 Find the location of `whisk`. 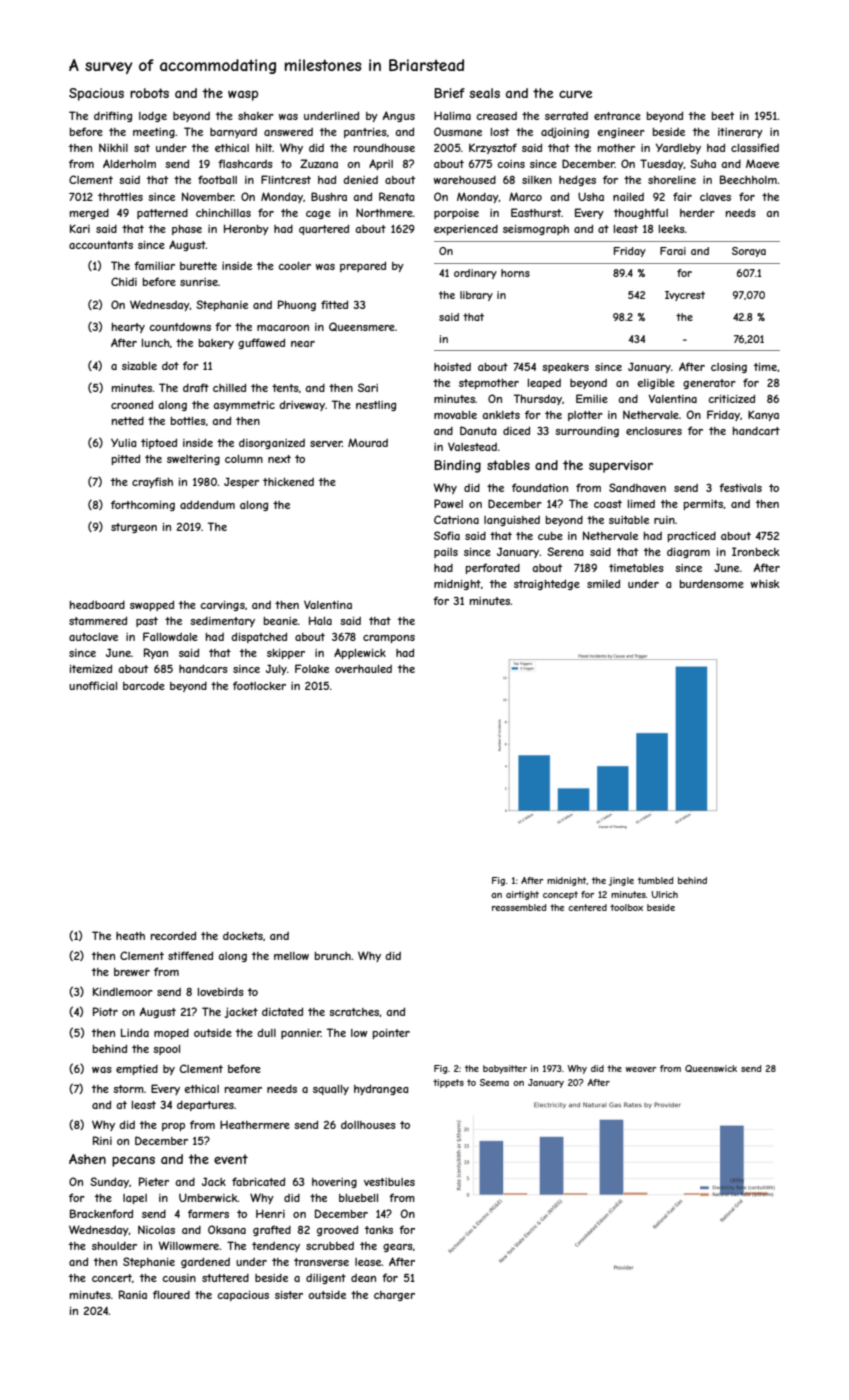

whisk is located at coordinates (765, 584).
